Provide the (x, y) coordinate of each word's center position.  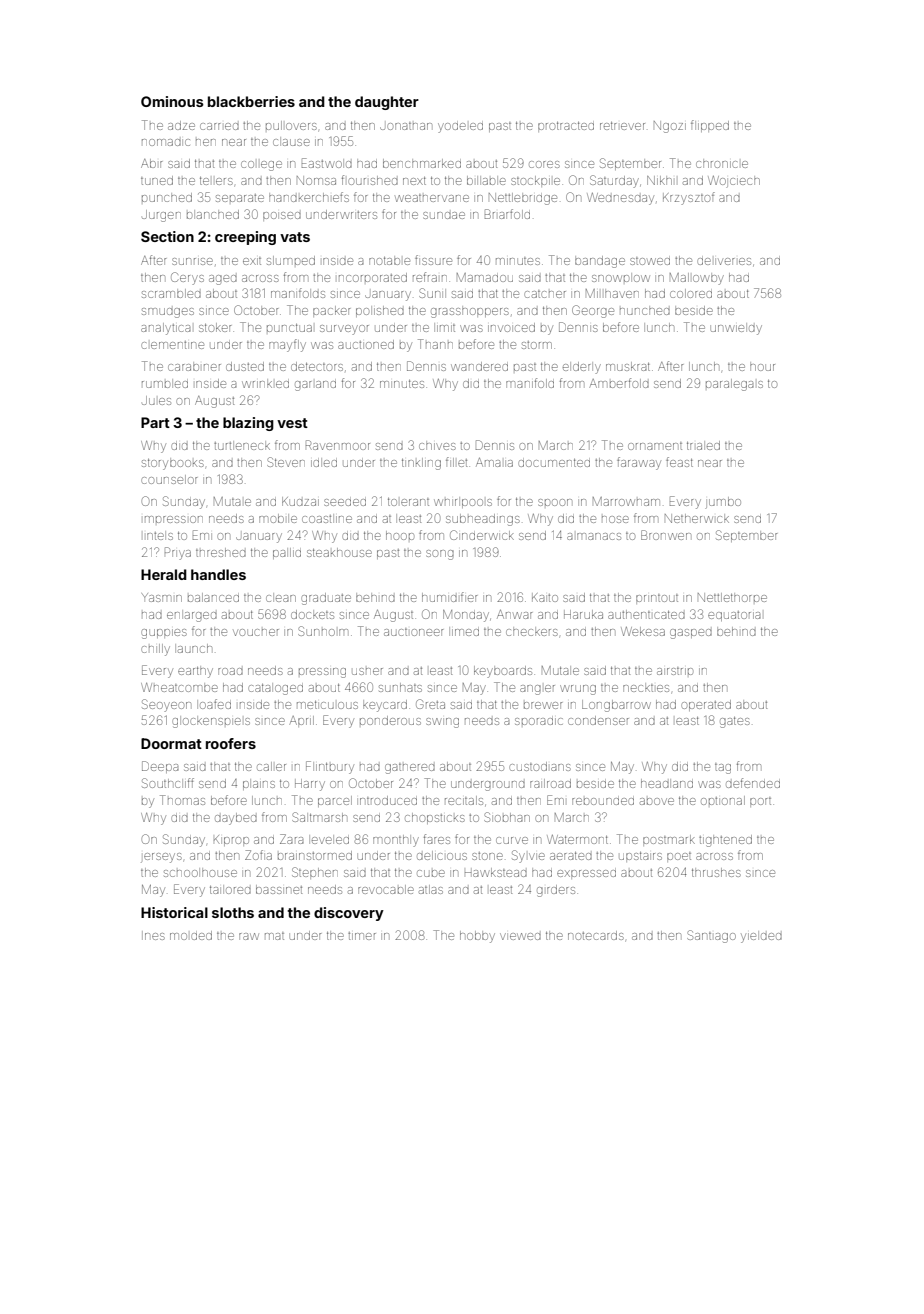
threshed (221, 552)
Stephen (315, 873)
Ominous (172, 101)
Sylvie (528, 856)
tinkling (421, 464)
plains (259, 784)
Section (167, 236)
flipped (710, 126)
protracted (566, 127)
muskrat (628, 366)
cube (431, 873)
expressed (586, 874)
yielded (761, 937)
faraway (639, 463)
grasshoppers (470, 312)
